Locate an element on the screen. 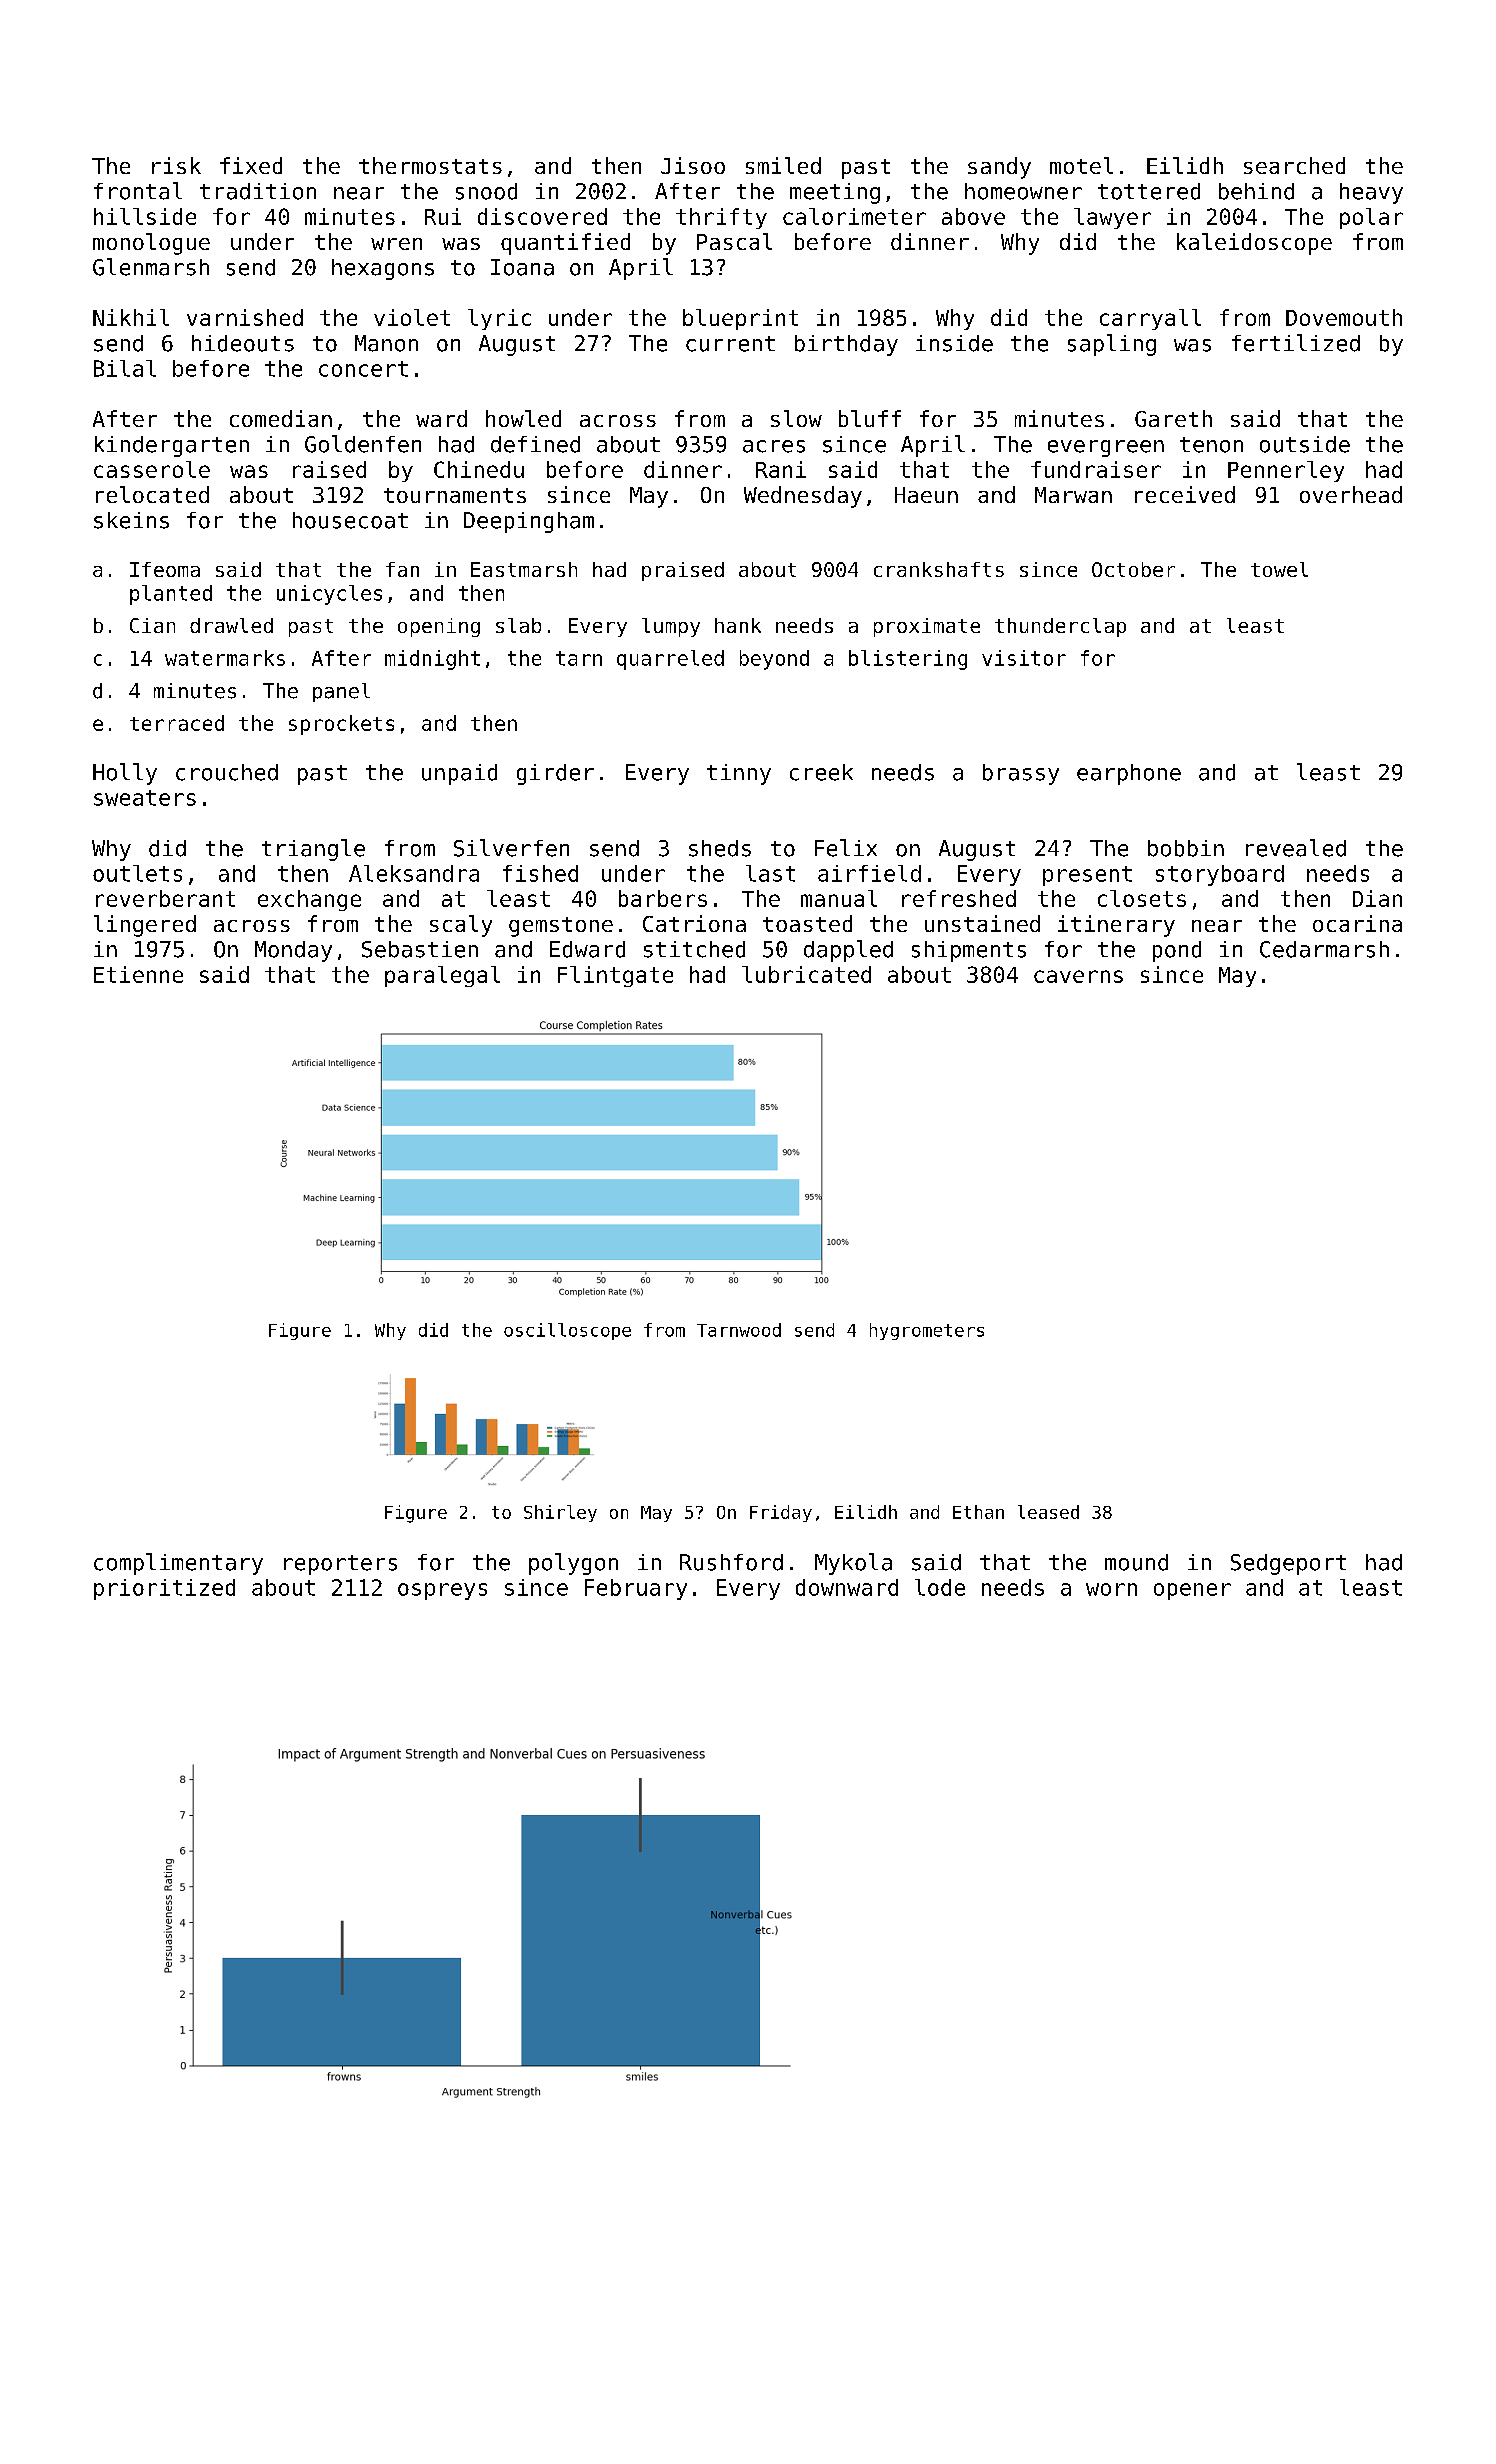 The width and height of the screenshot is (1496, 2464). Etienne is located at coordinates (138, 974).
